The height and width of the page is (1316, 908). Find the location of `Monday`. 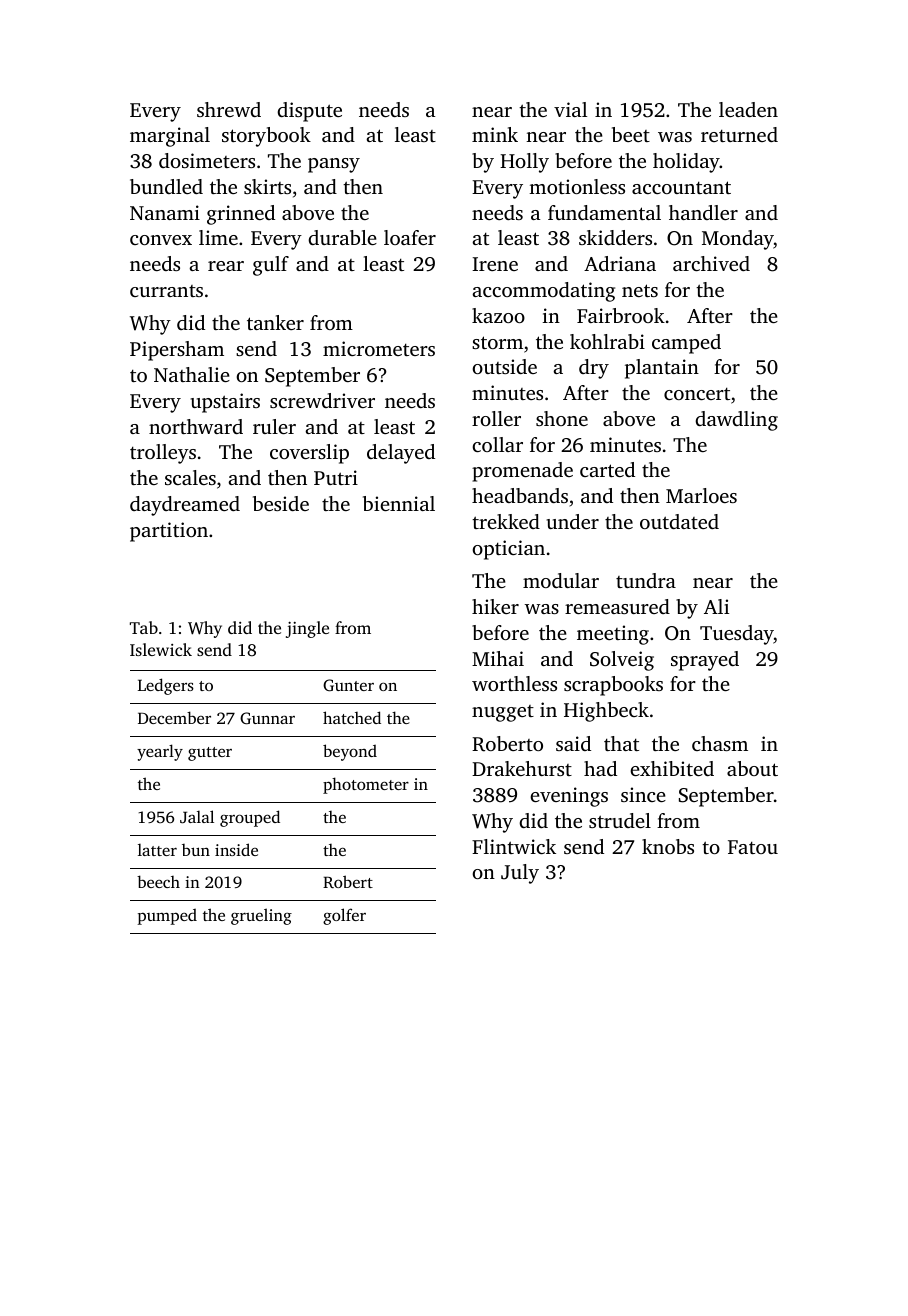

Monday is located at coordinates (738, 240).
